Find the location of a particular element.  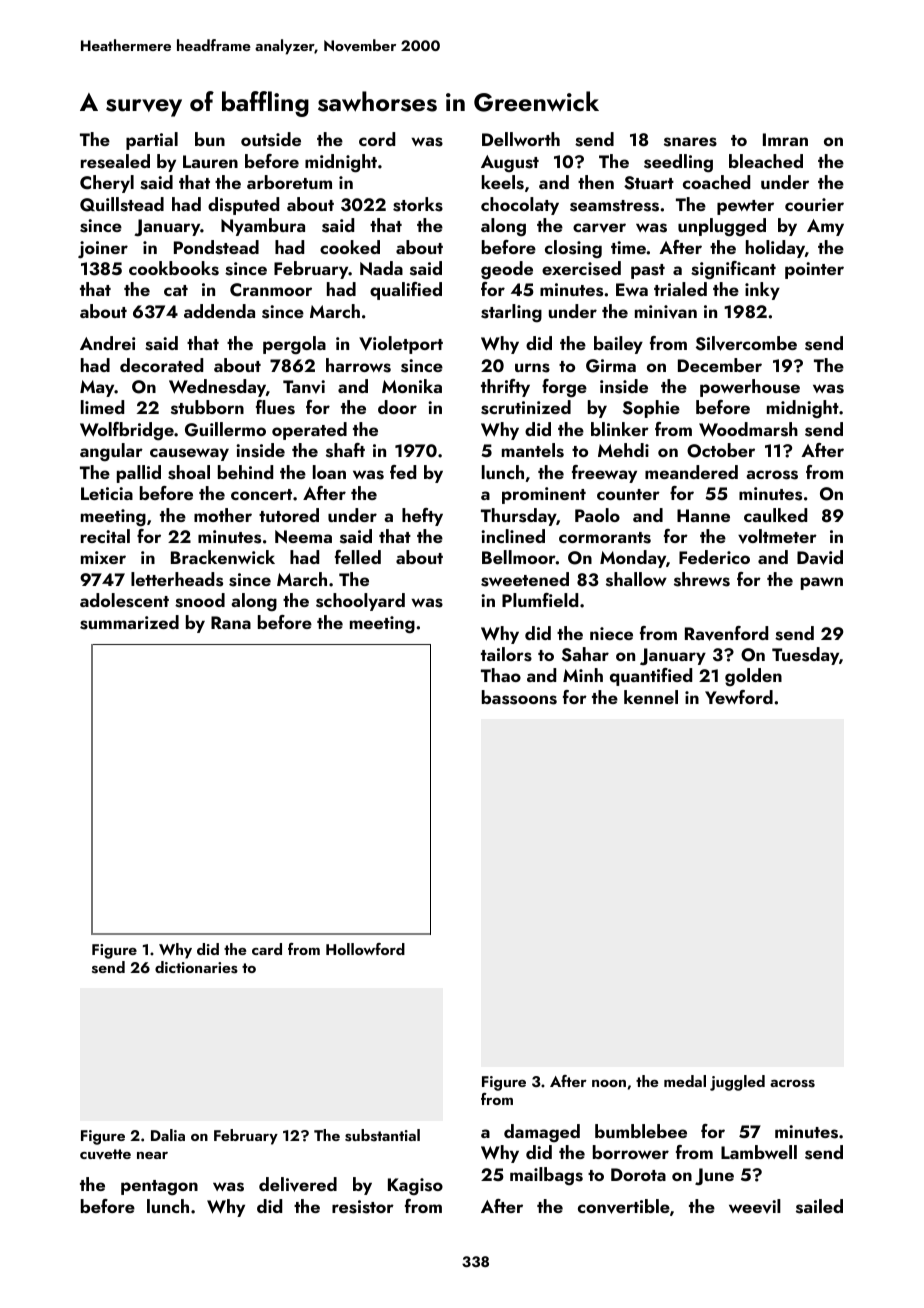

Kagiso is located at coordinates (415, 1187).
